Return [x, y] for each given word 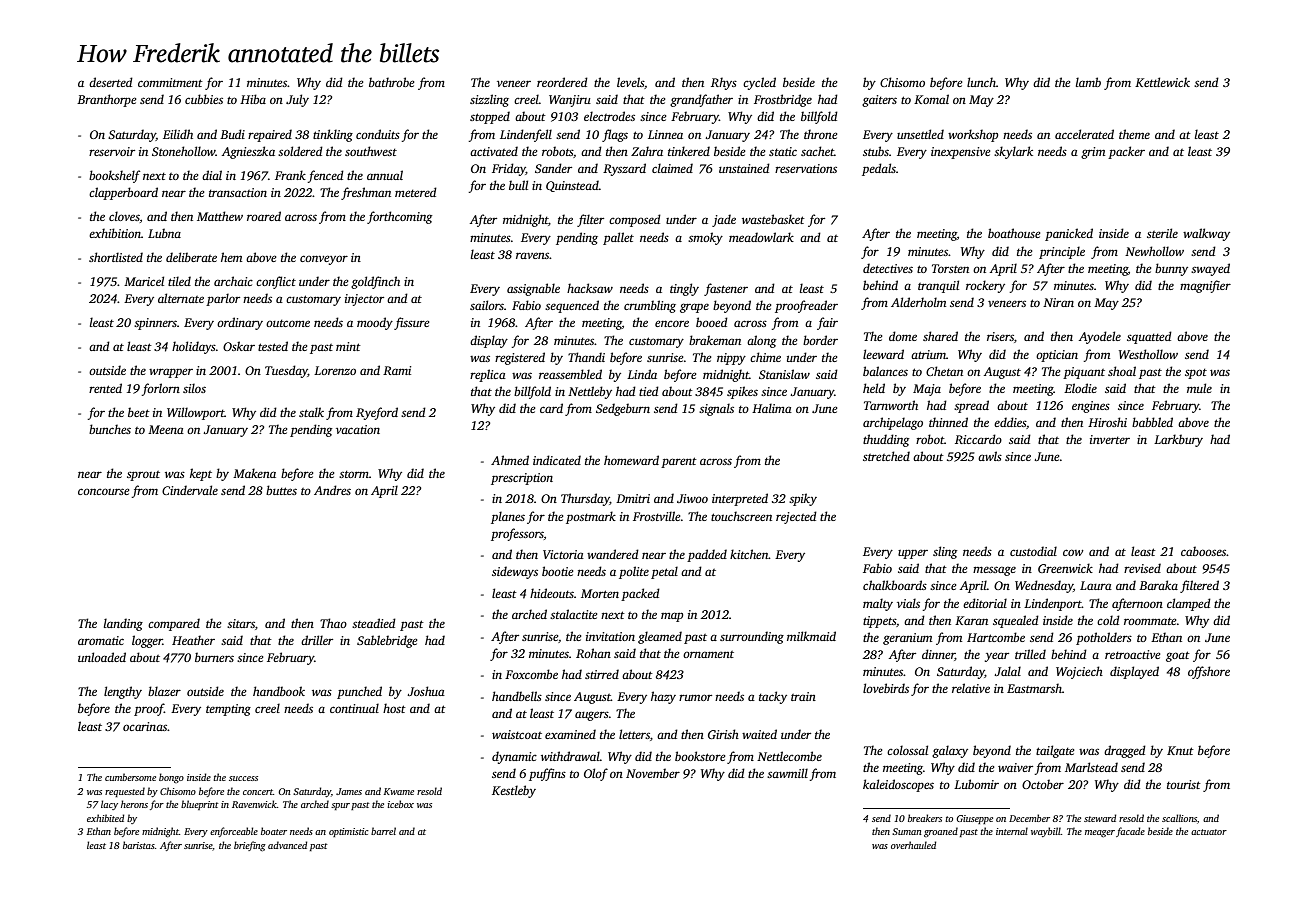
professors [517, 534]
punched [359, 692]
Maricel [144, 281]
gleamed [660, 637]
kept [201, 474]
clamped [1189, 604]
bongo [171, 778]
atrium [928, 354]
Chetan [944, 371]
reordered [562, 82]
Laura [1096, 585]
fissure [411, 323]
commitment [170, 82]
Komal [931, 99]
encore [672, 323]
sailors [487, 305]
